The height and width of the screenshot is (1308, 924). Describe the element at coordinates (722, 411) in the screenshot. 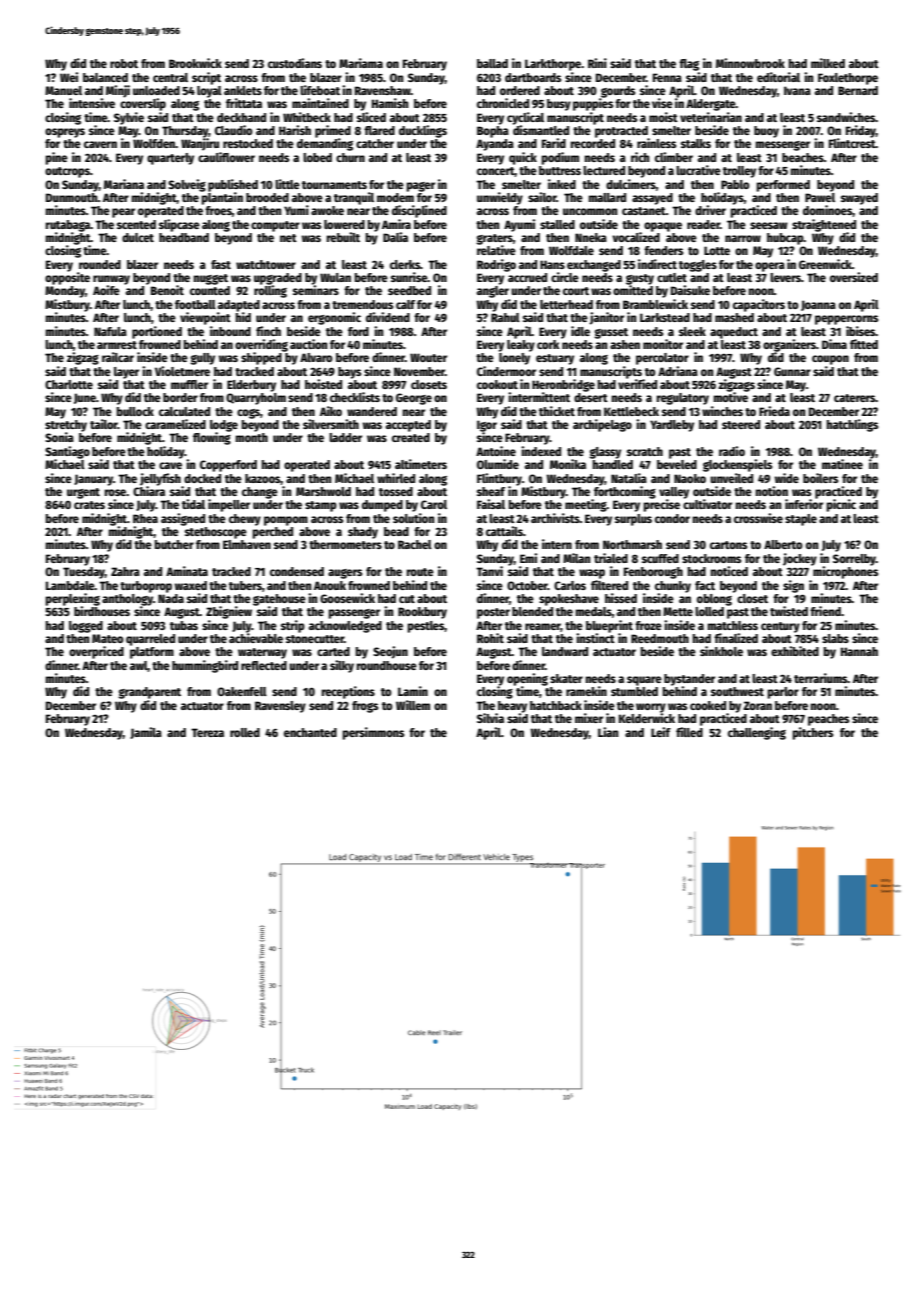

I see `winches` at that location.
